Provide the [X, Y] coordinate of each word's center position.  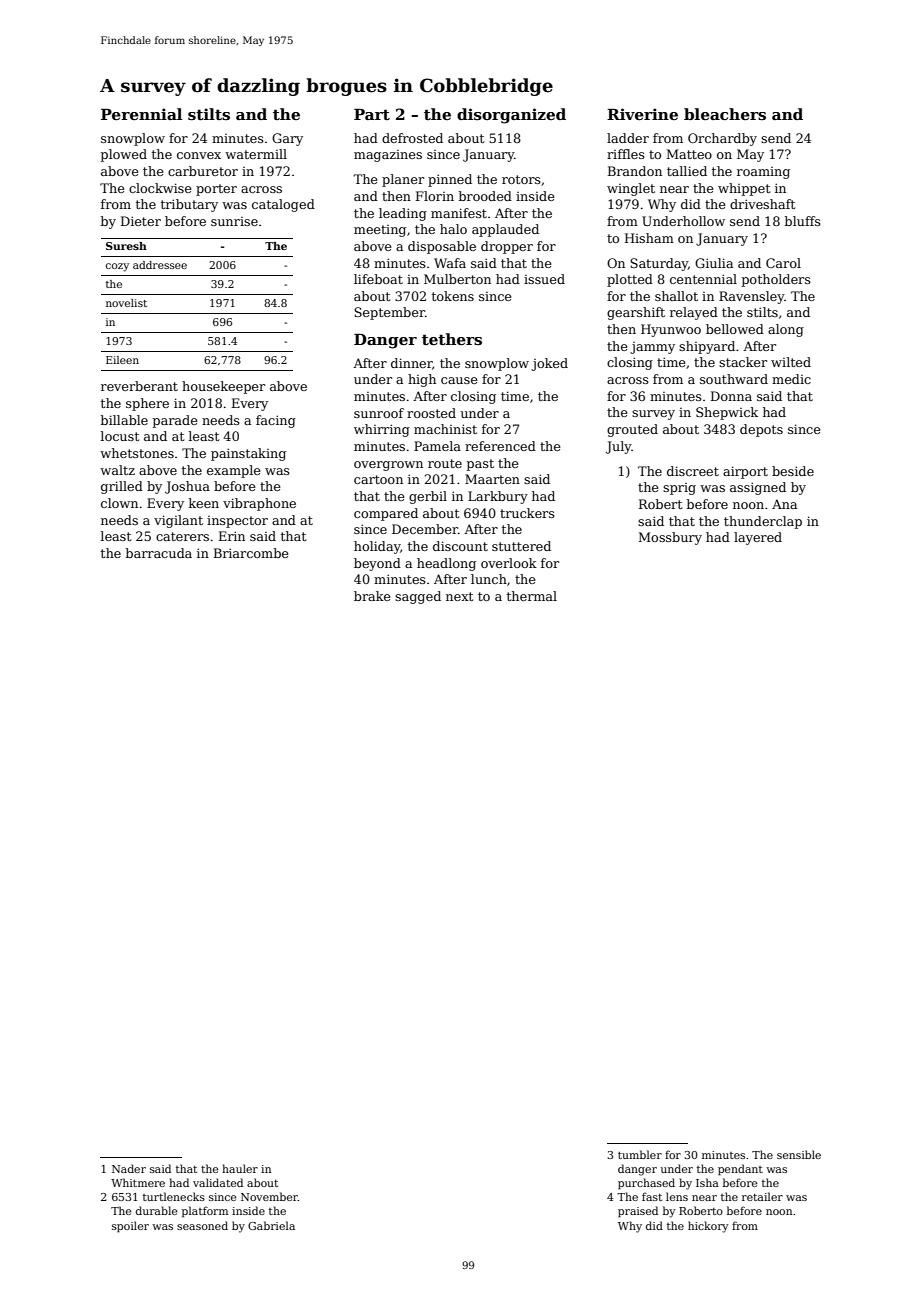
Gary [287, 139]
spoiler [130, 1227]
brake [372, 596]
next [459, 596]
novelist [126, 303]
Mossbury [670, 538]
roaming [763, 173]
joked [549, 364]
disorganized [511, 116]
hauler [240, 1168]
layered [758, 538]
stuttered [521, 546]
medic [791, 379]
